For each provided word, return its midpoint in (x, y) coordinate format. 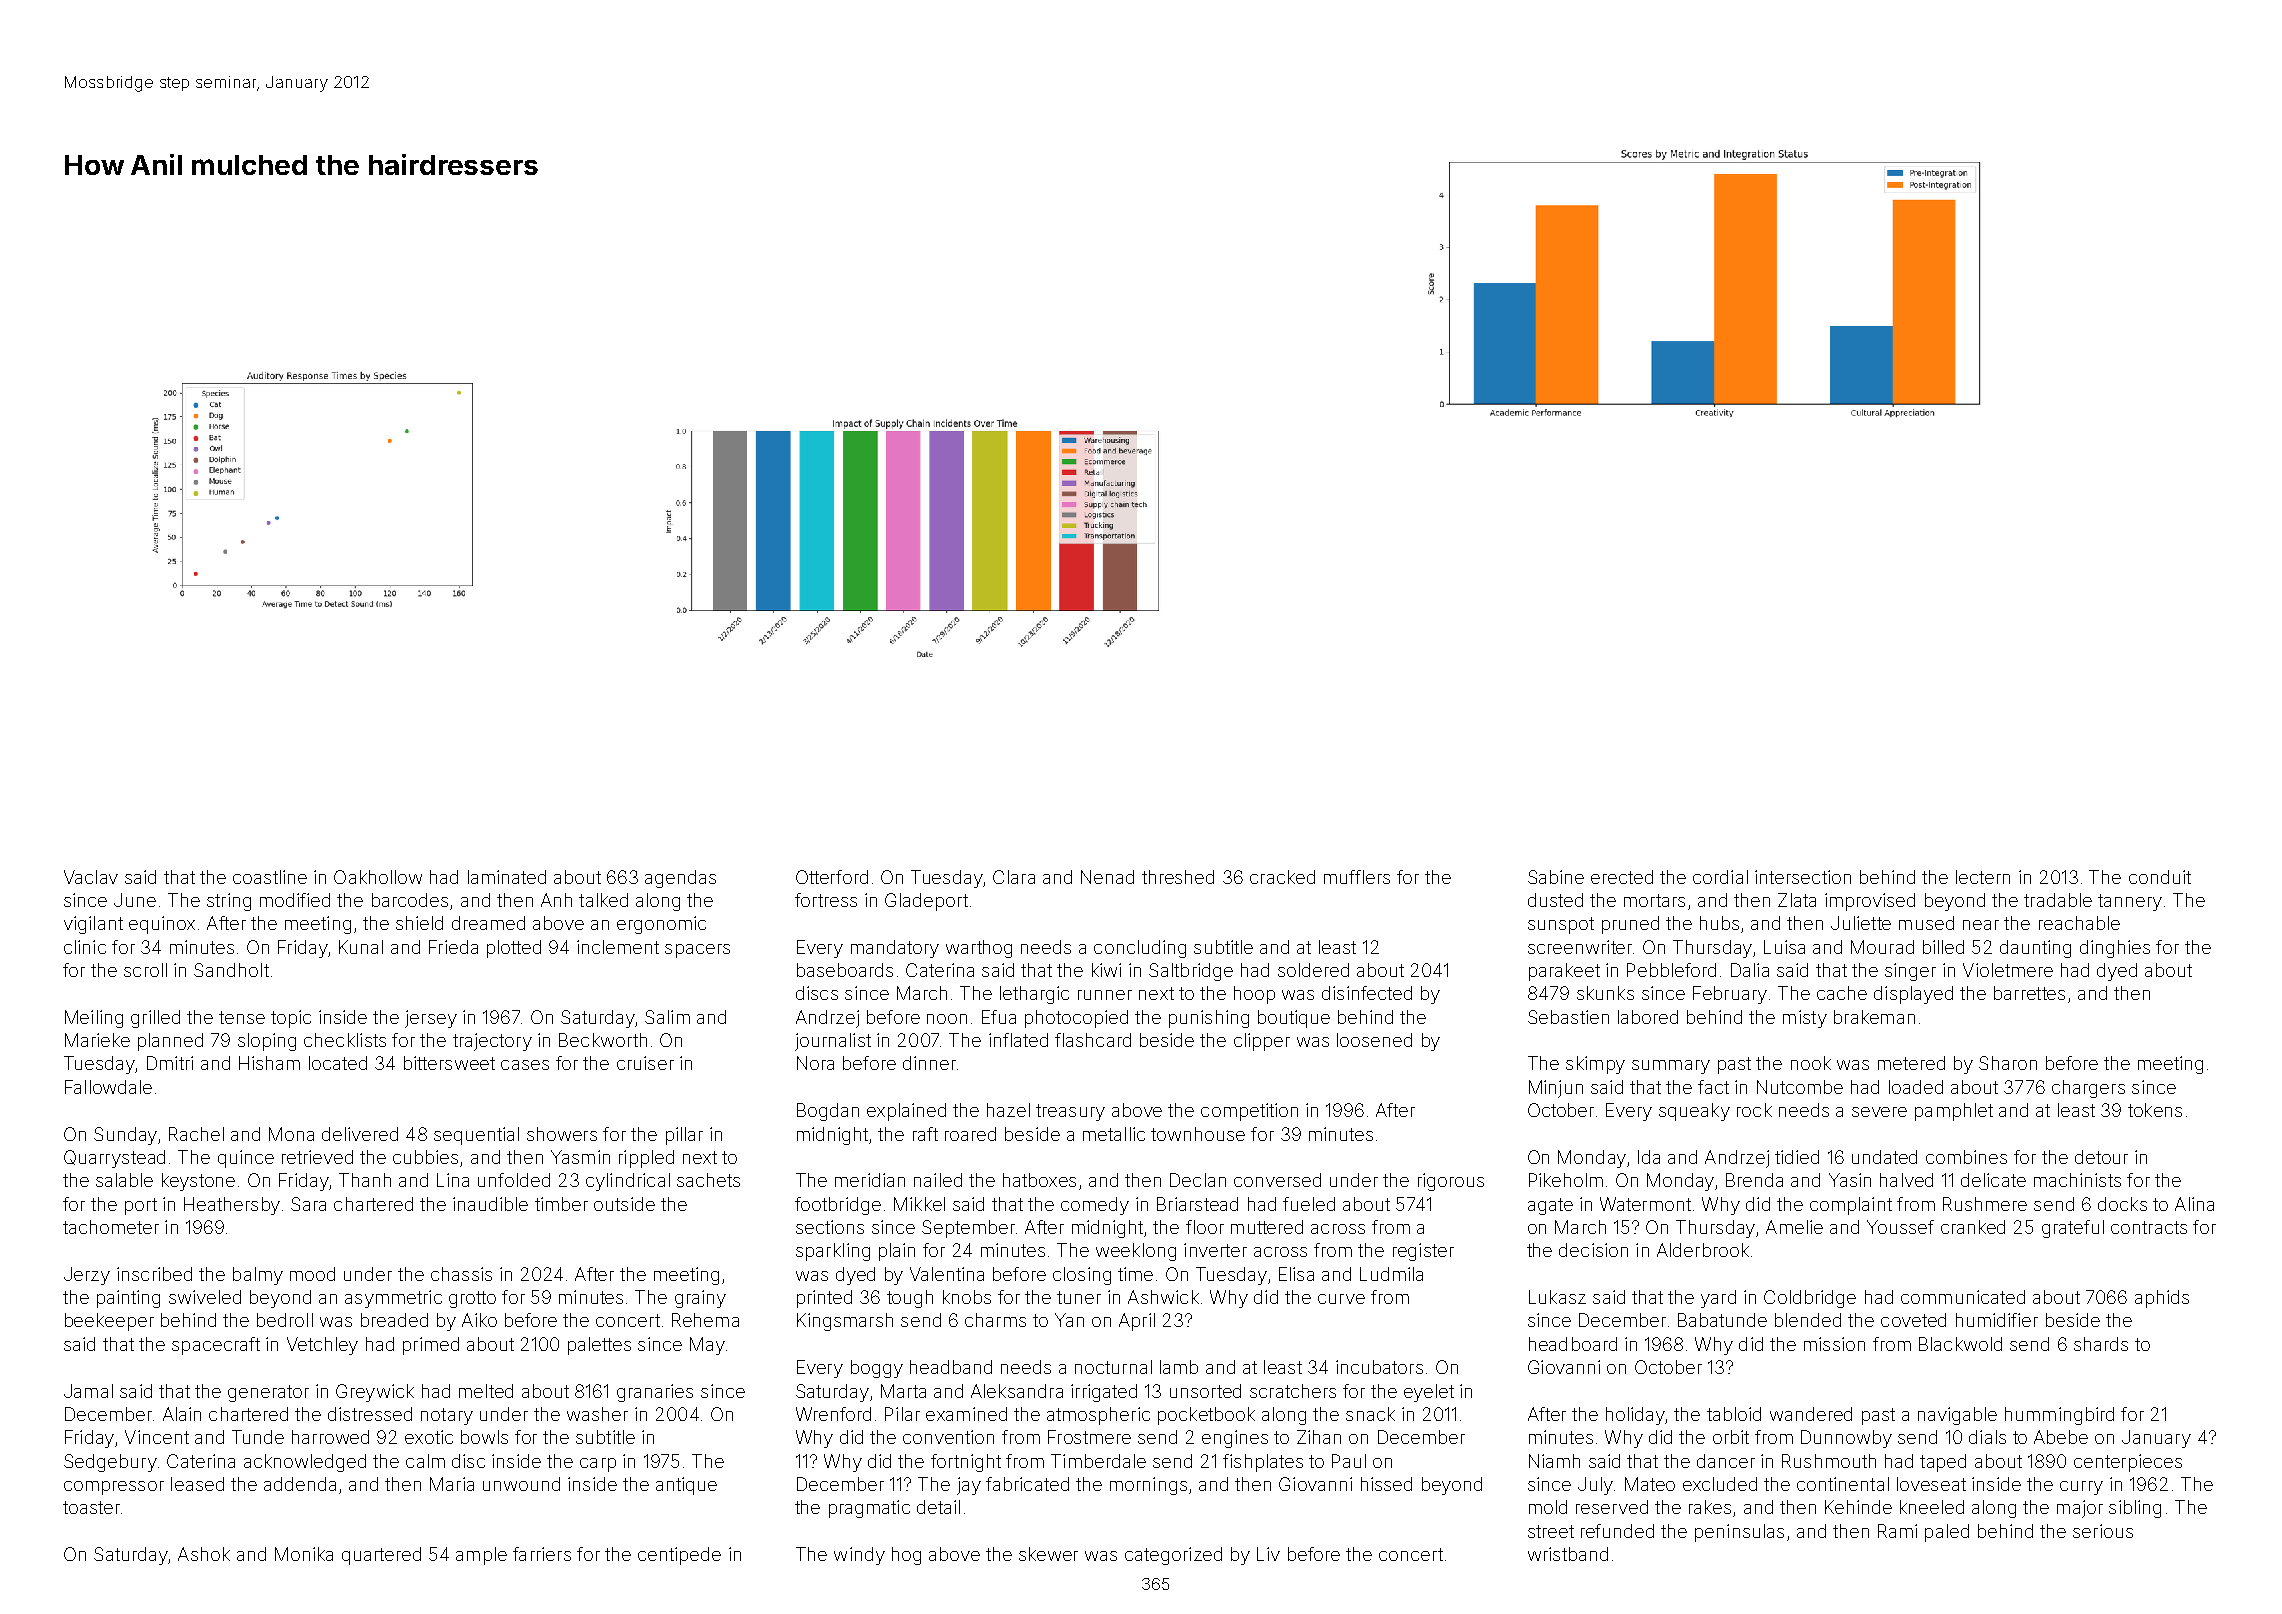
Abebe (2061, 1437)
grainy (700, 1299)
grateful (2073, 1229)
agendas (680, 879)
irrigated (1104, 1393)
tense (242, 1017)
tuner (1079, 1297)
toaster (91, 1507)
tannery (2130, 902)
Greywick (375, 1393)
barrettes (2029, 993)
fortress (826, 900)
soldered (1313, 970)
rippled (646, 1159)
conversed (1277, 1180)
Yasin (1850, 1180)
